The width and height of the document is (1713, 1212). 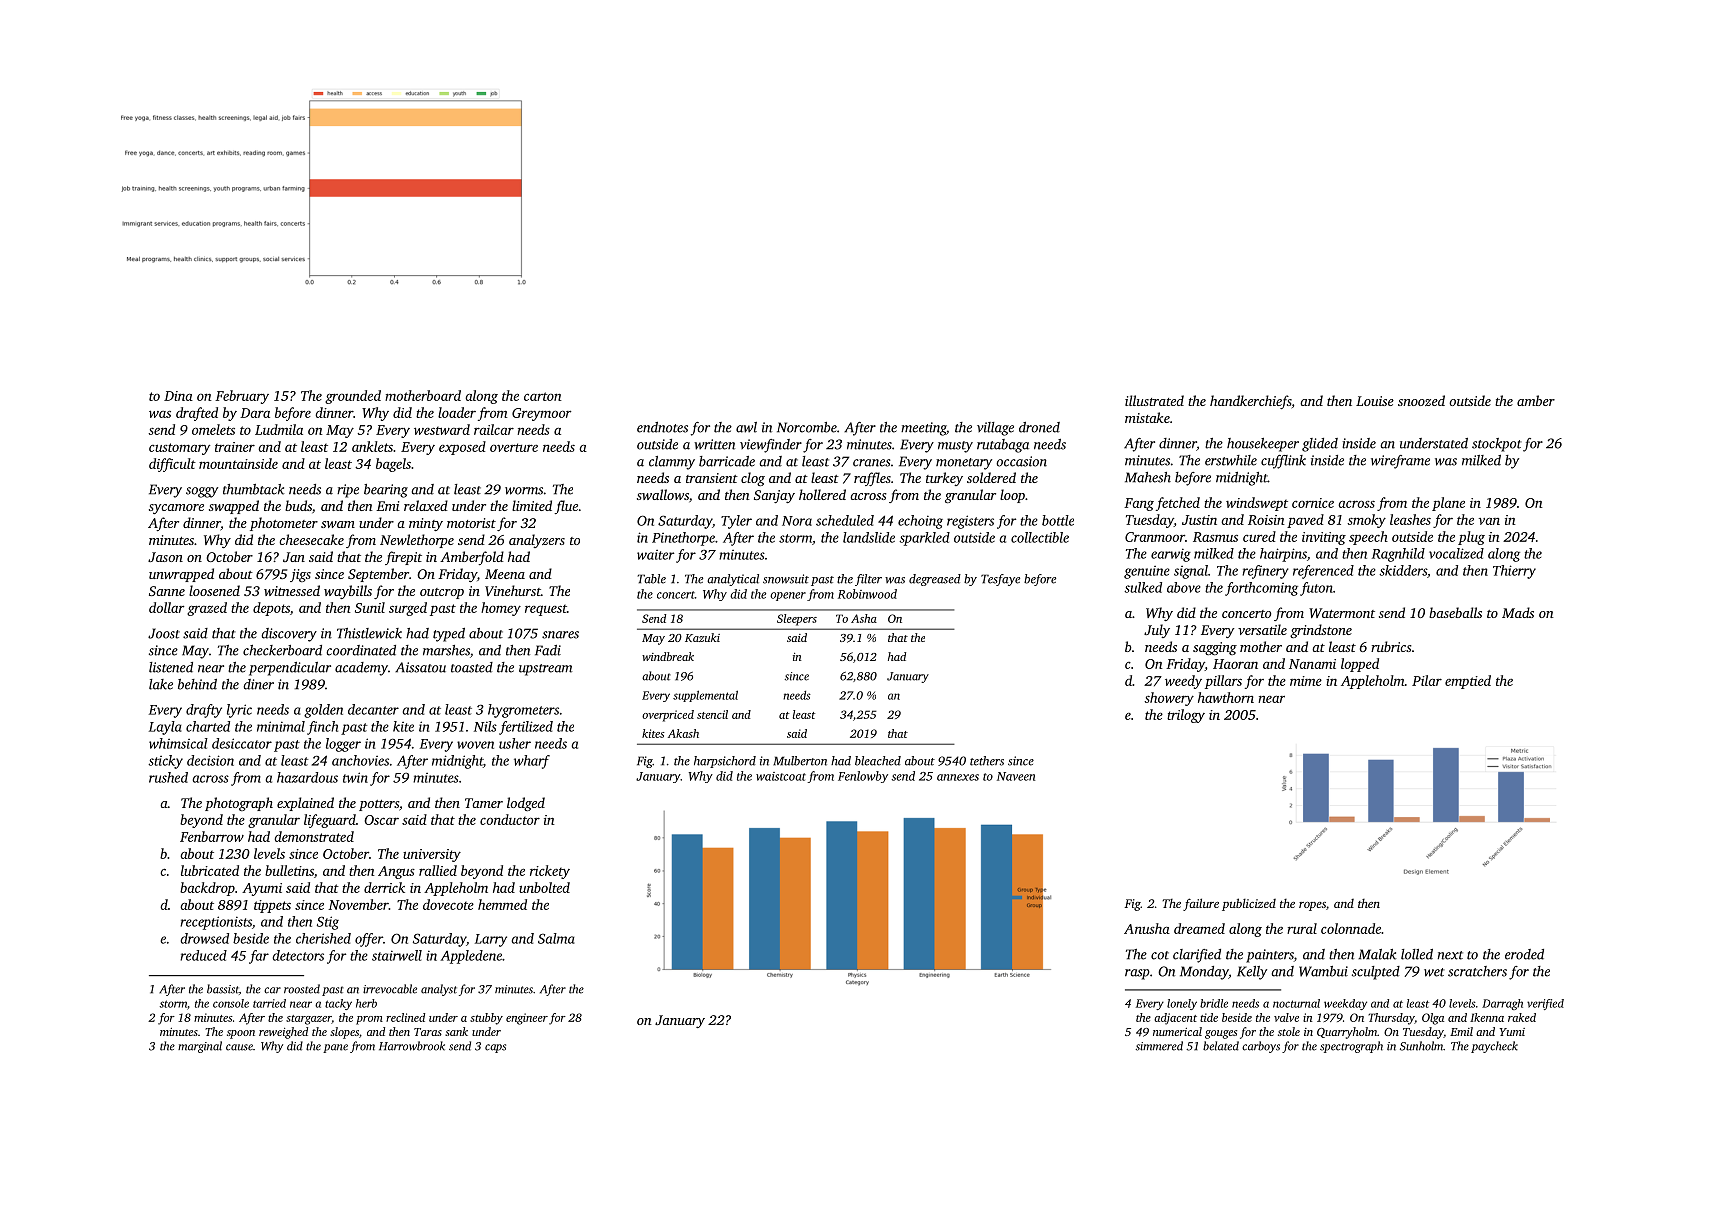 What do you see at coordinates (210, 870) in the document?
I see `lubricated` at bounding box center [210, 870].
